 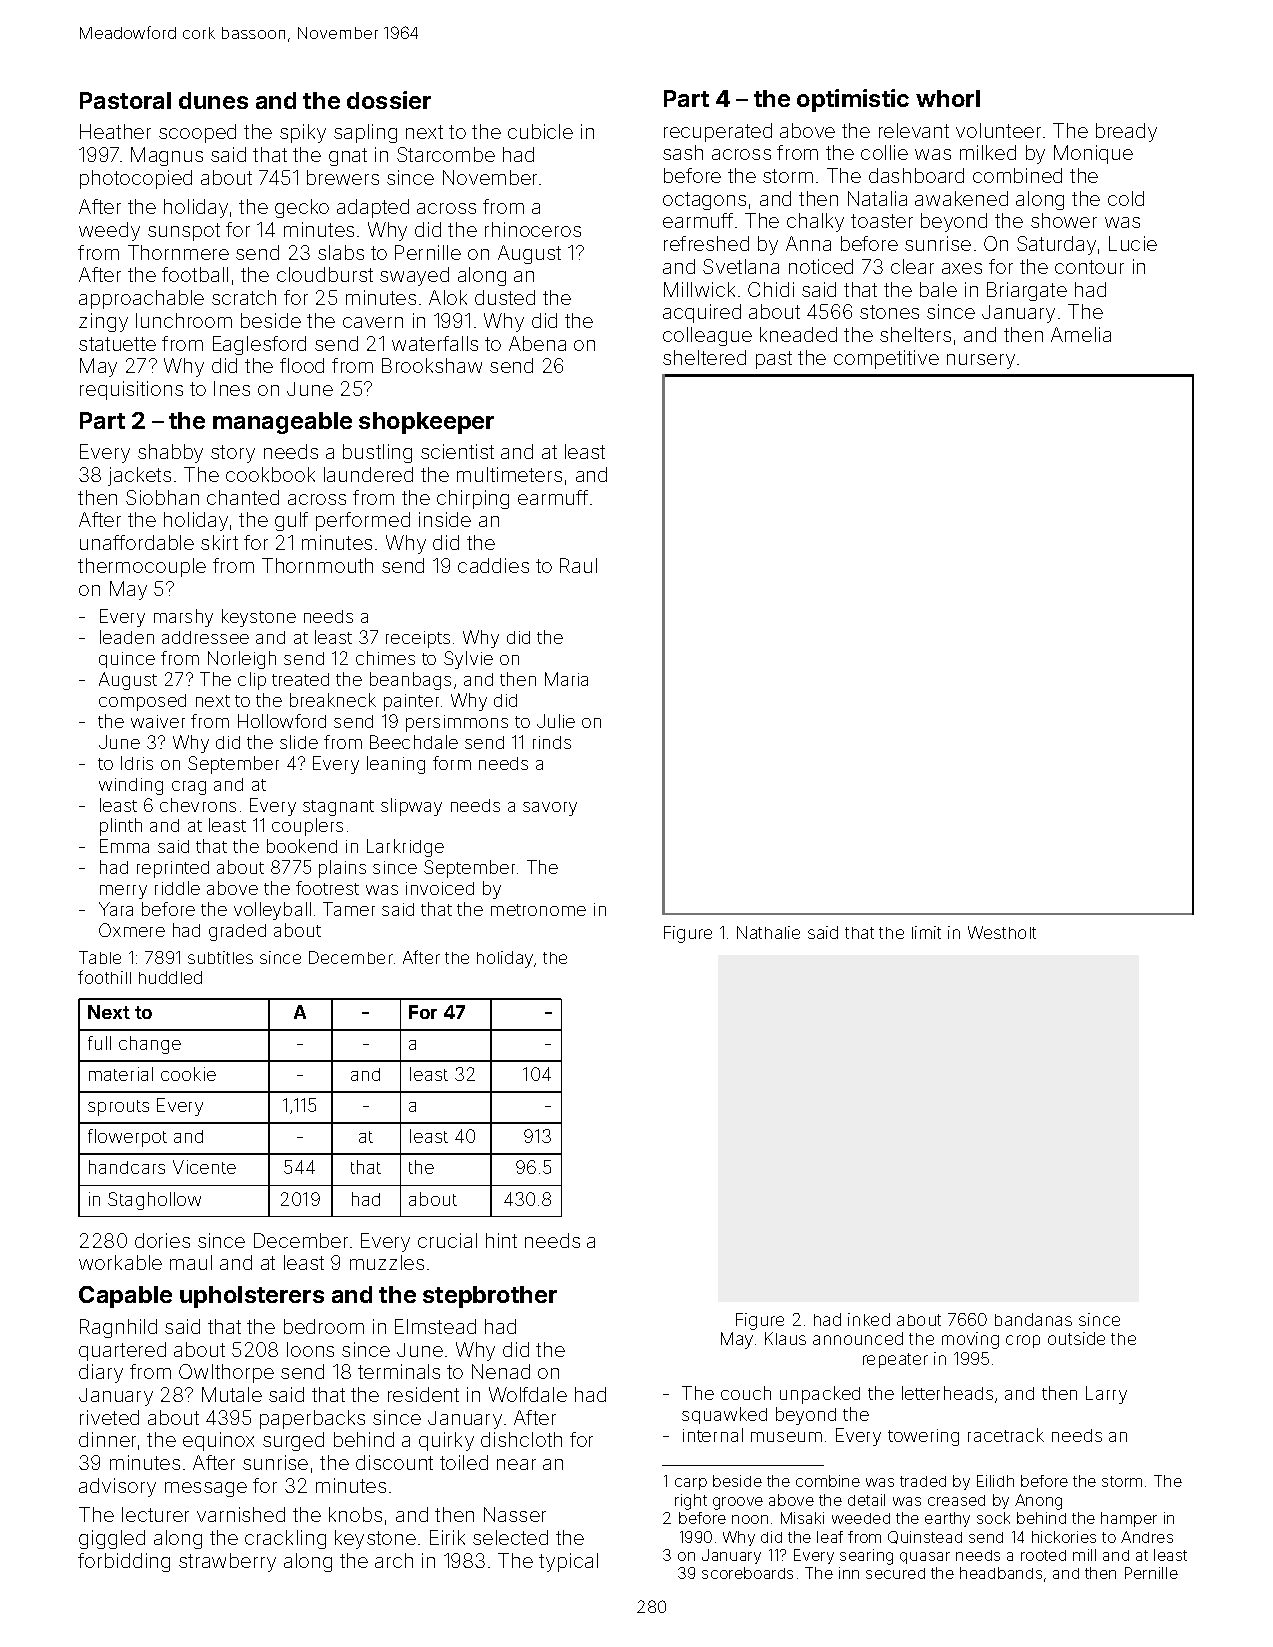 I want to click on winding, so click(x=131, y=786).
